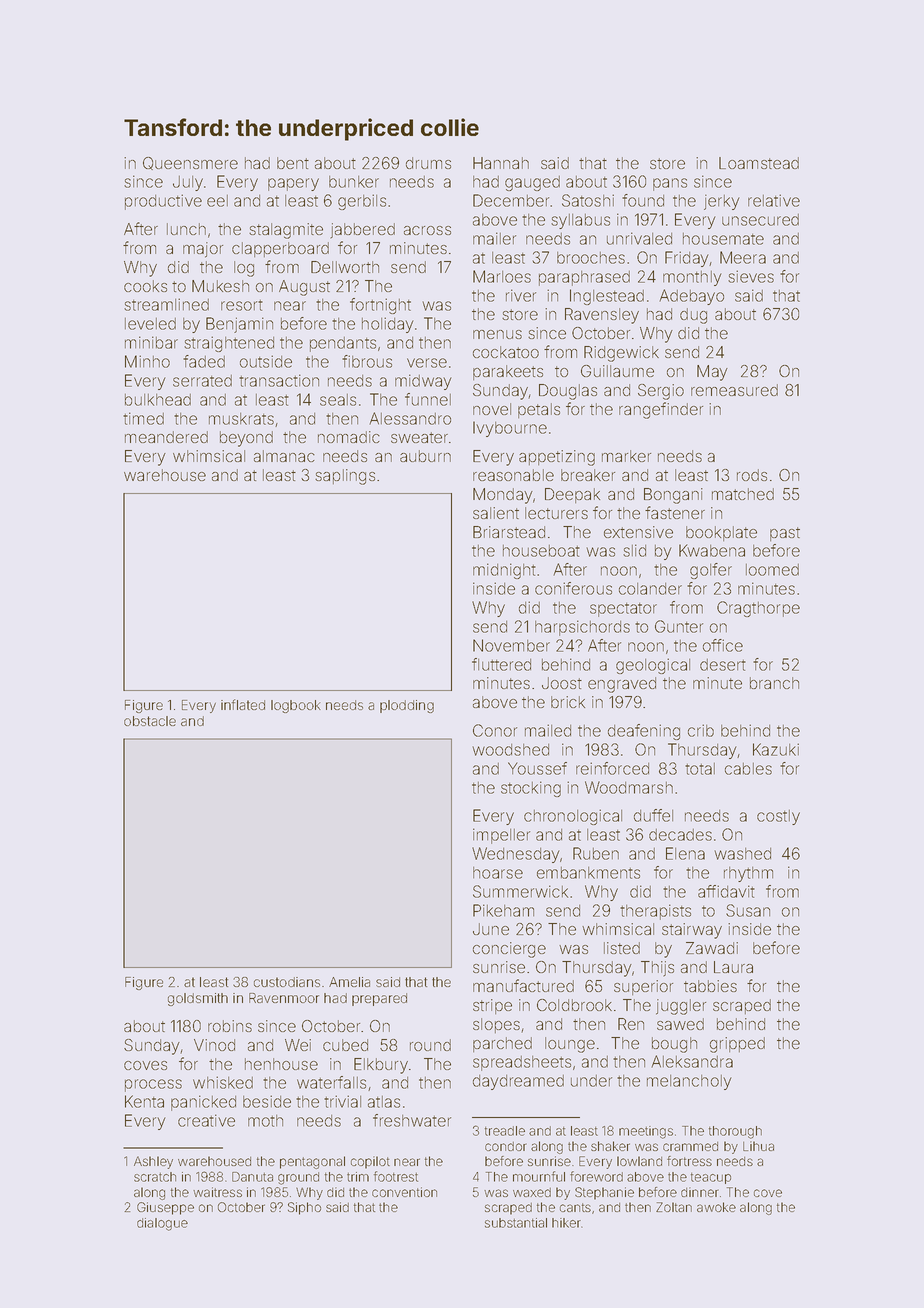  I want to click on obstacle, so click(150, 721).
